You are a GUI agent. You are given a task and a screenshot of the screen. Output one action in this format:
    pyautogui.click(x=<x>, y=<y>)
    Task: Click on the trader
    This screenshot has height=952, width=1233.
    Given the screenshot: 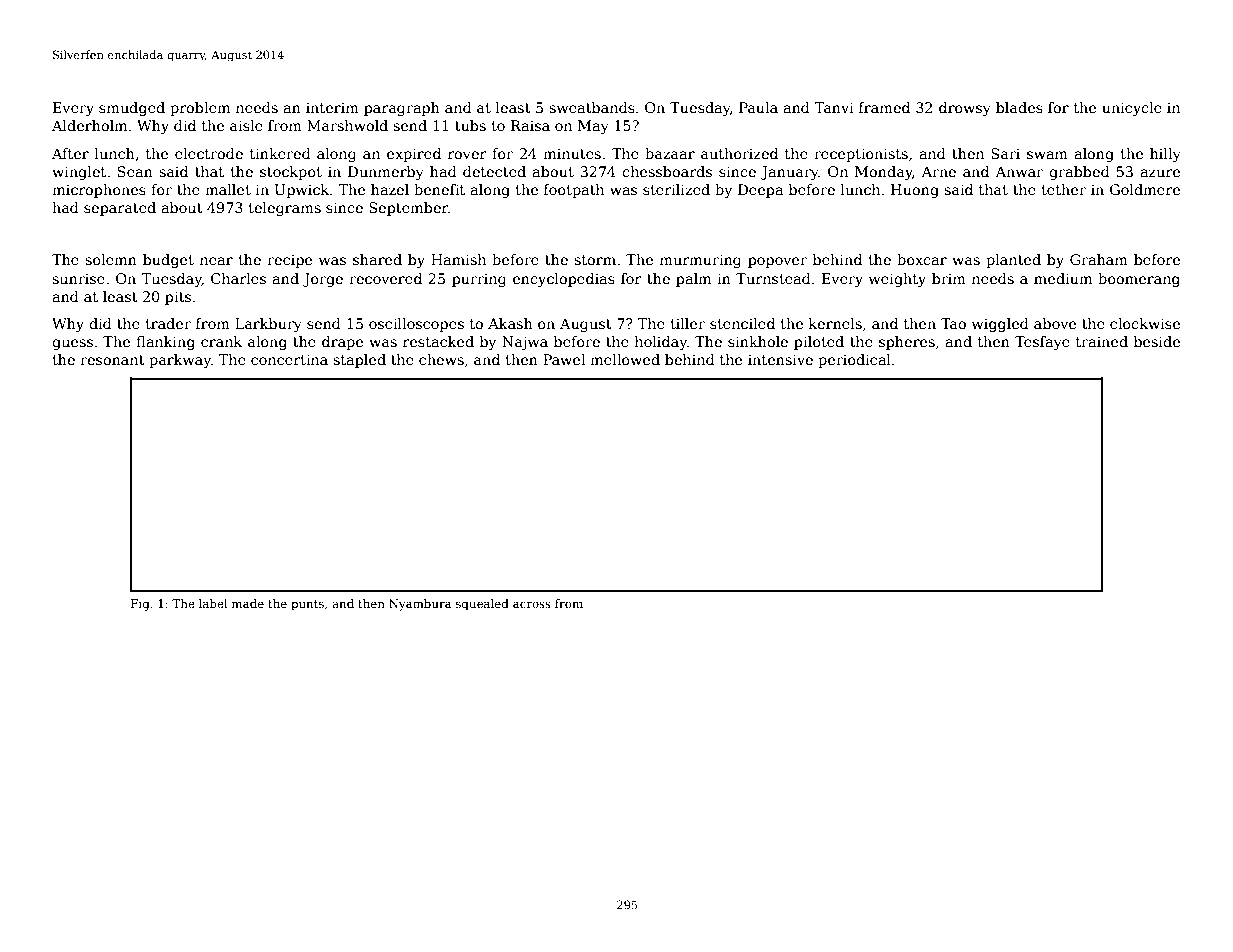 What is the action you would take?
    pyautogui.click(x=168, y=323)
